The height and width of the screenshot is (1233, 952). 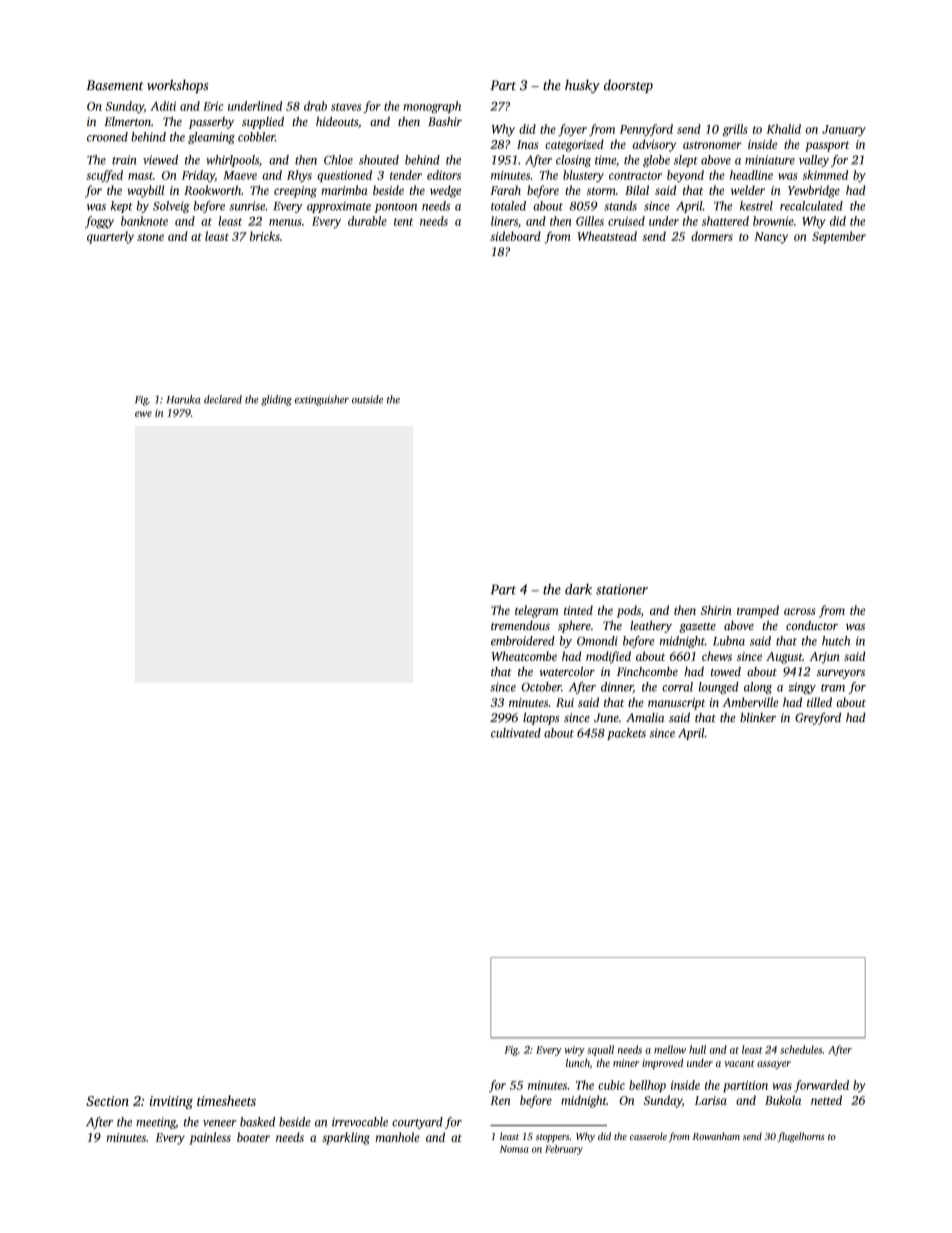 I want to click on painless, so click(x=210, y=1138).
